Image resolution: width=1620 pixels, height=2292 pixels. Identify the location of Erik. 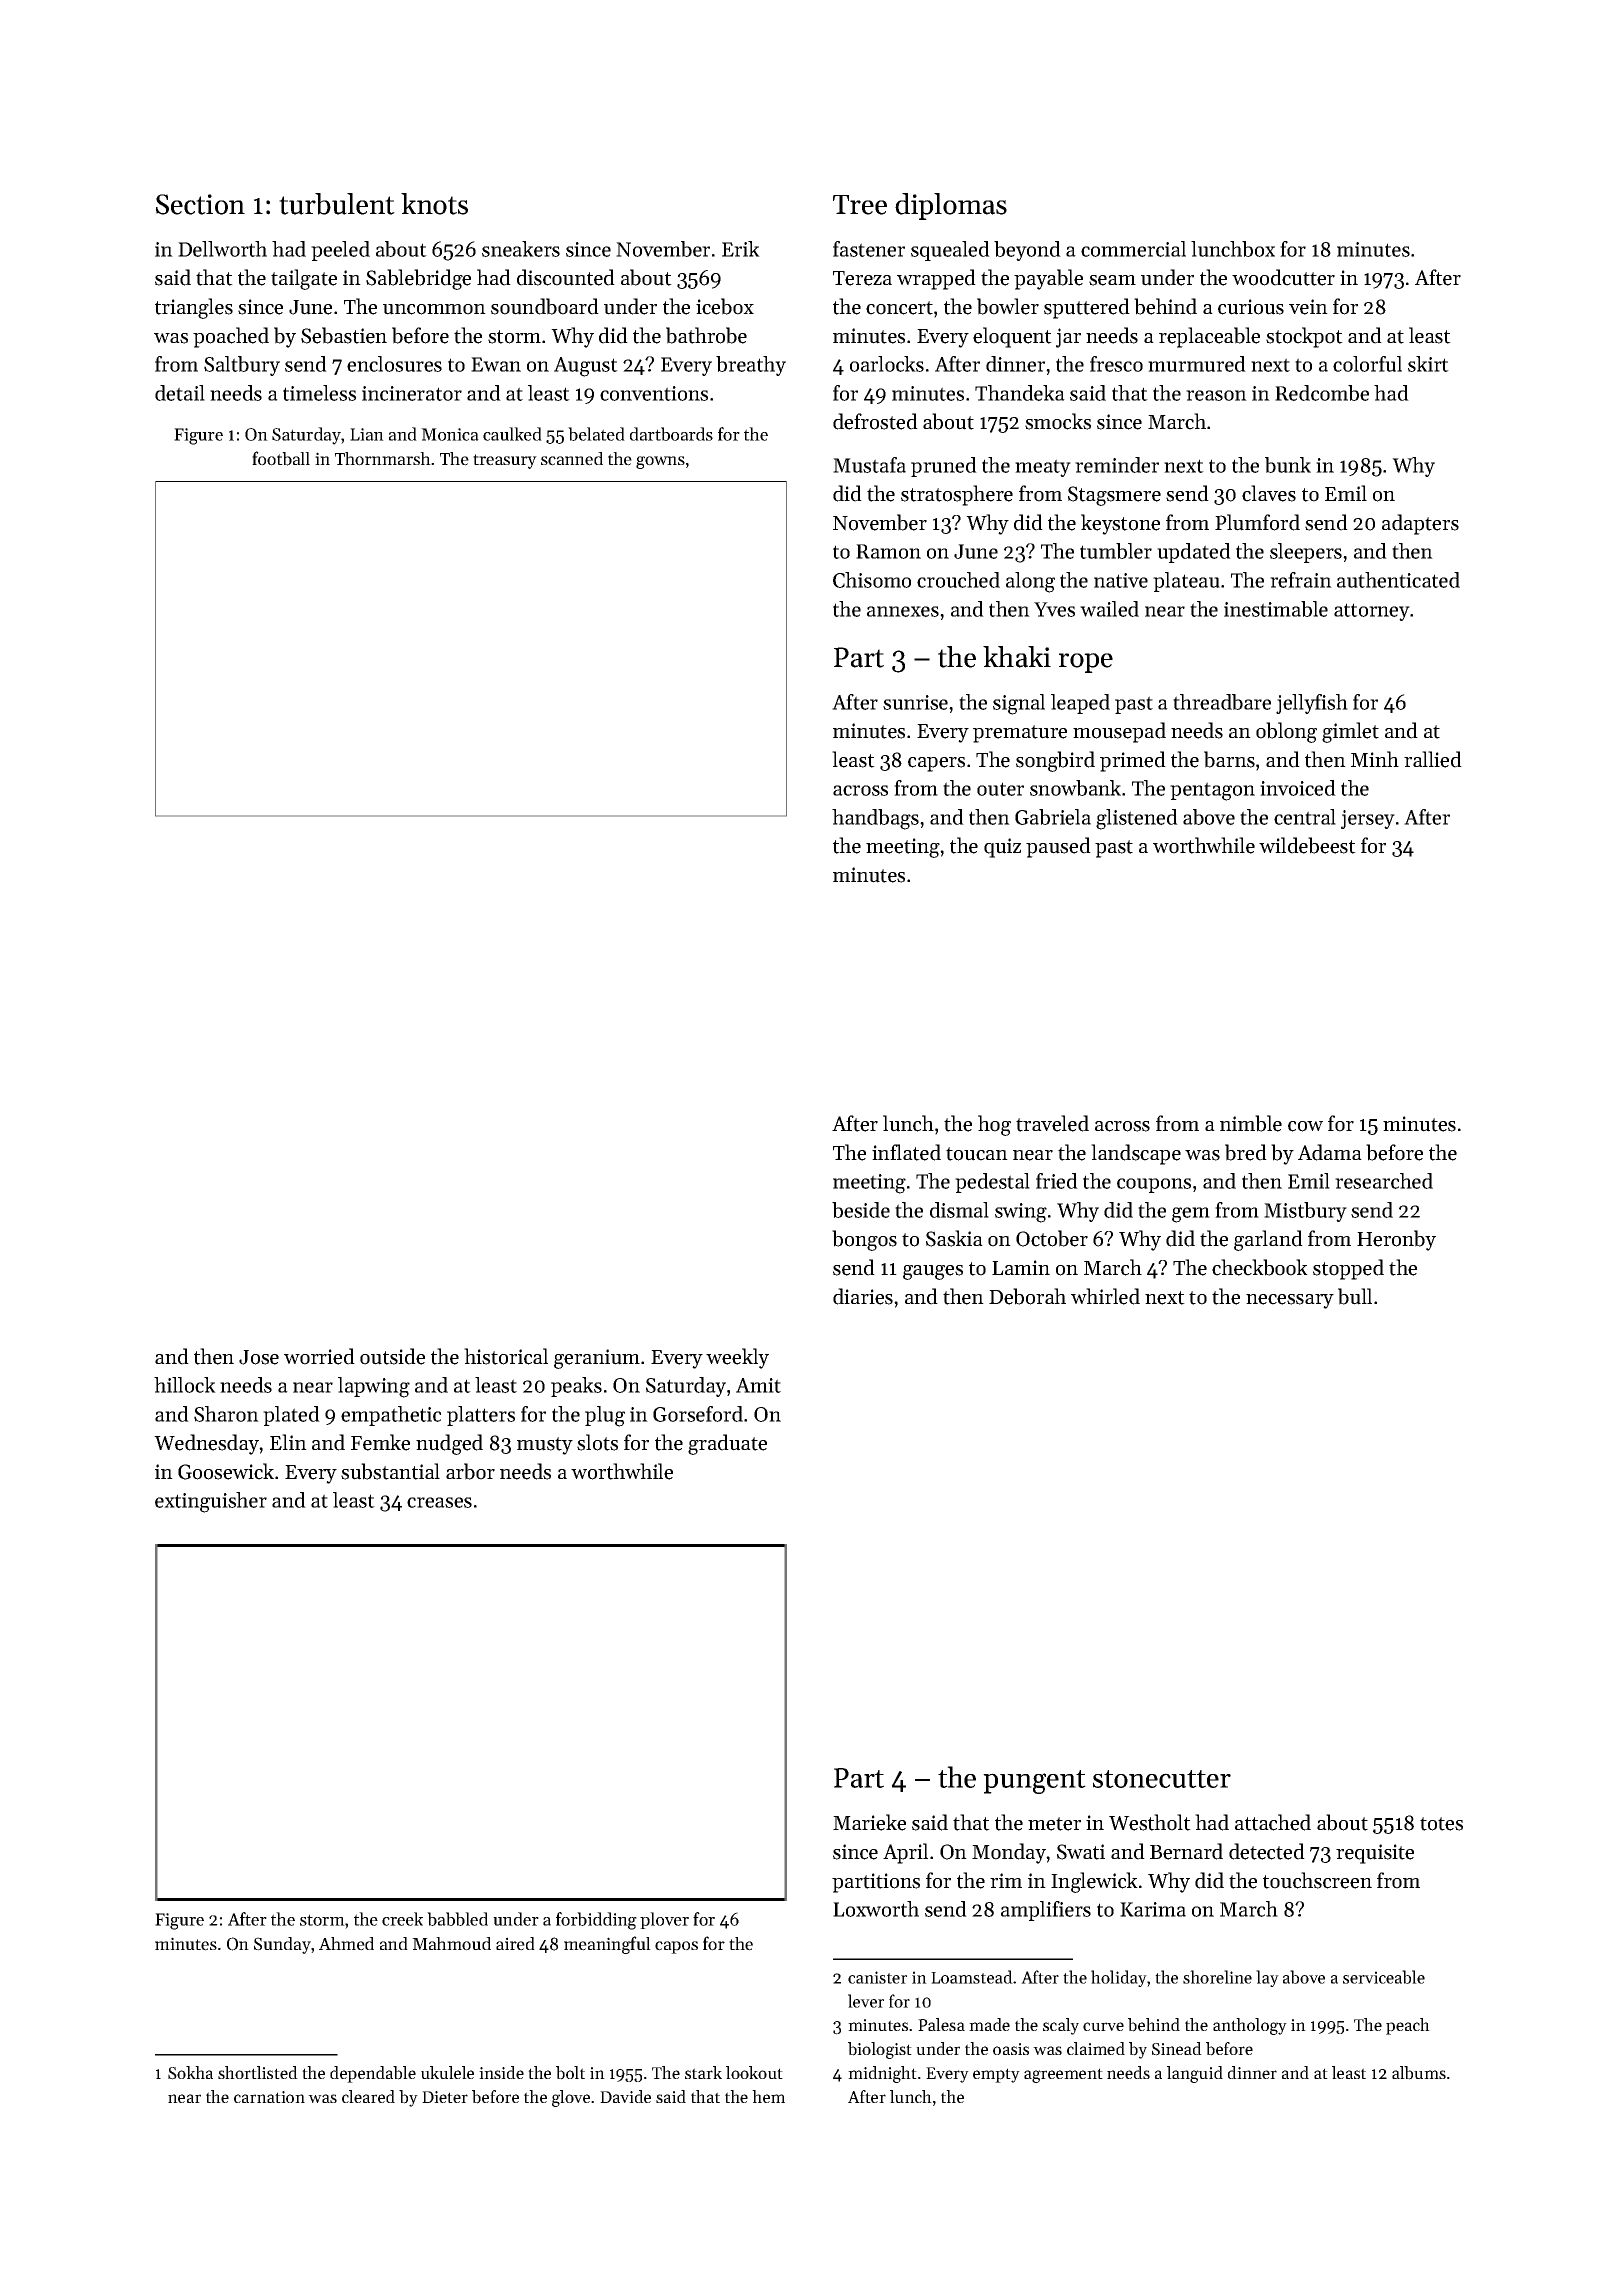
(741, 249).
